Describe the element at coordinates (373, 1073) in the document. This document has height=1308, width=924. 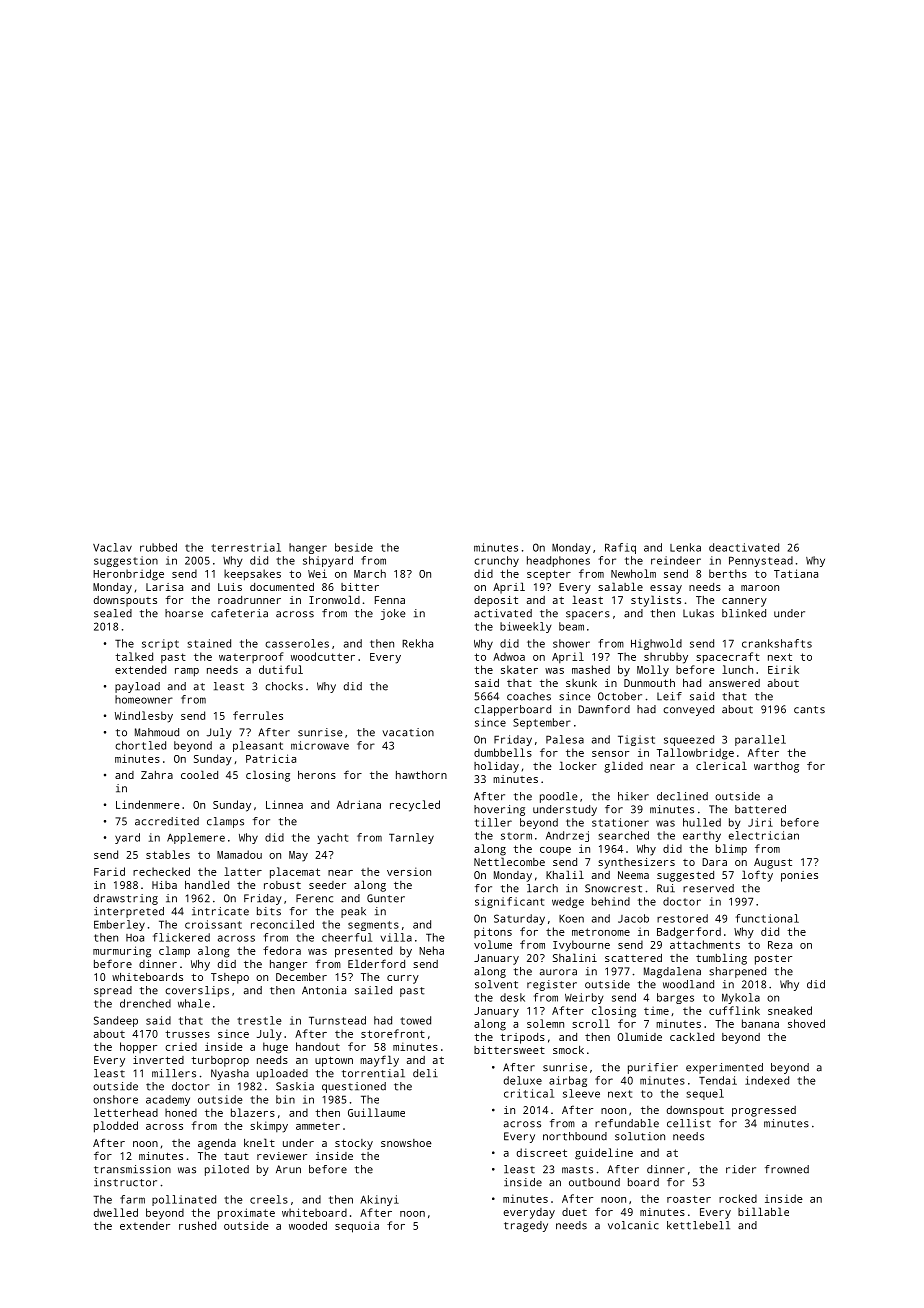
I see `torrential` at that location.
